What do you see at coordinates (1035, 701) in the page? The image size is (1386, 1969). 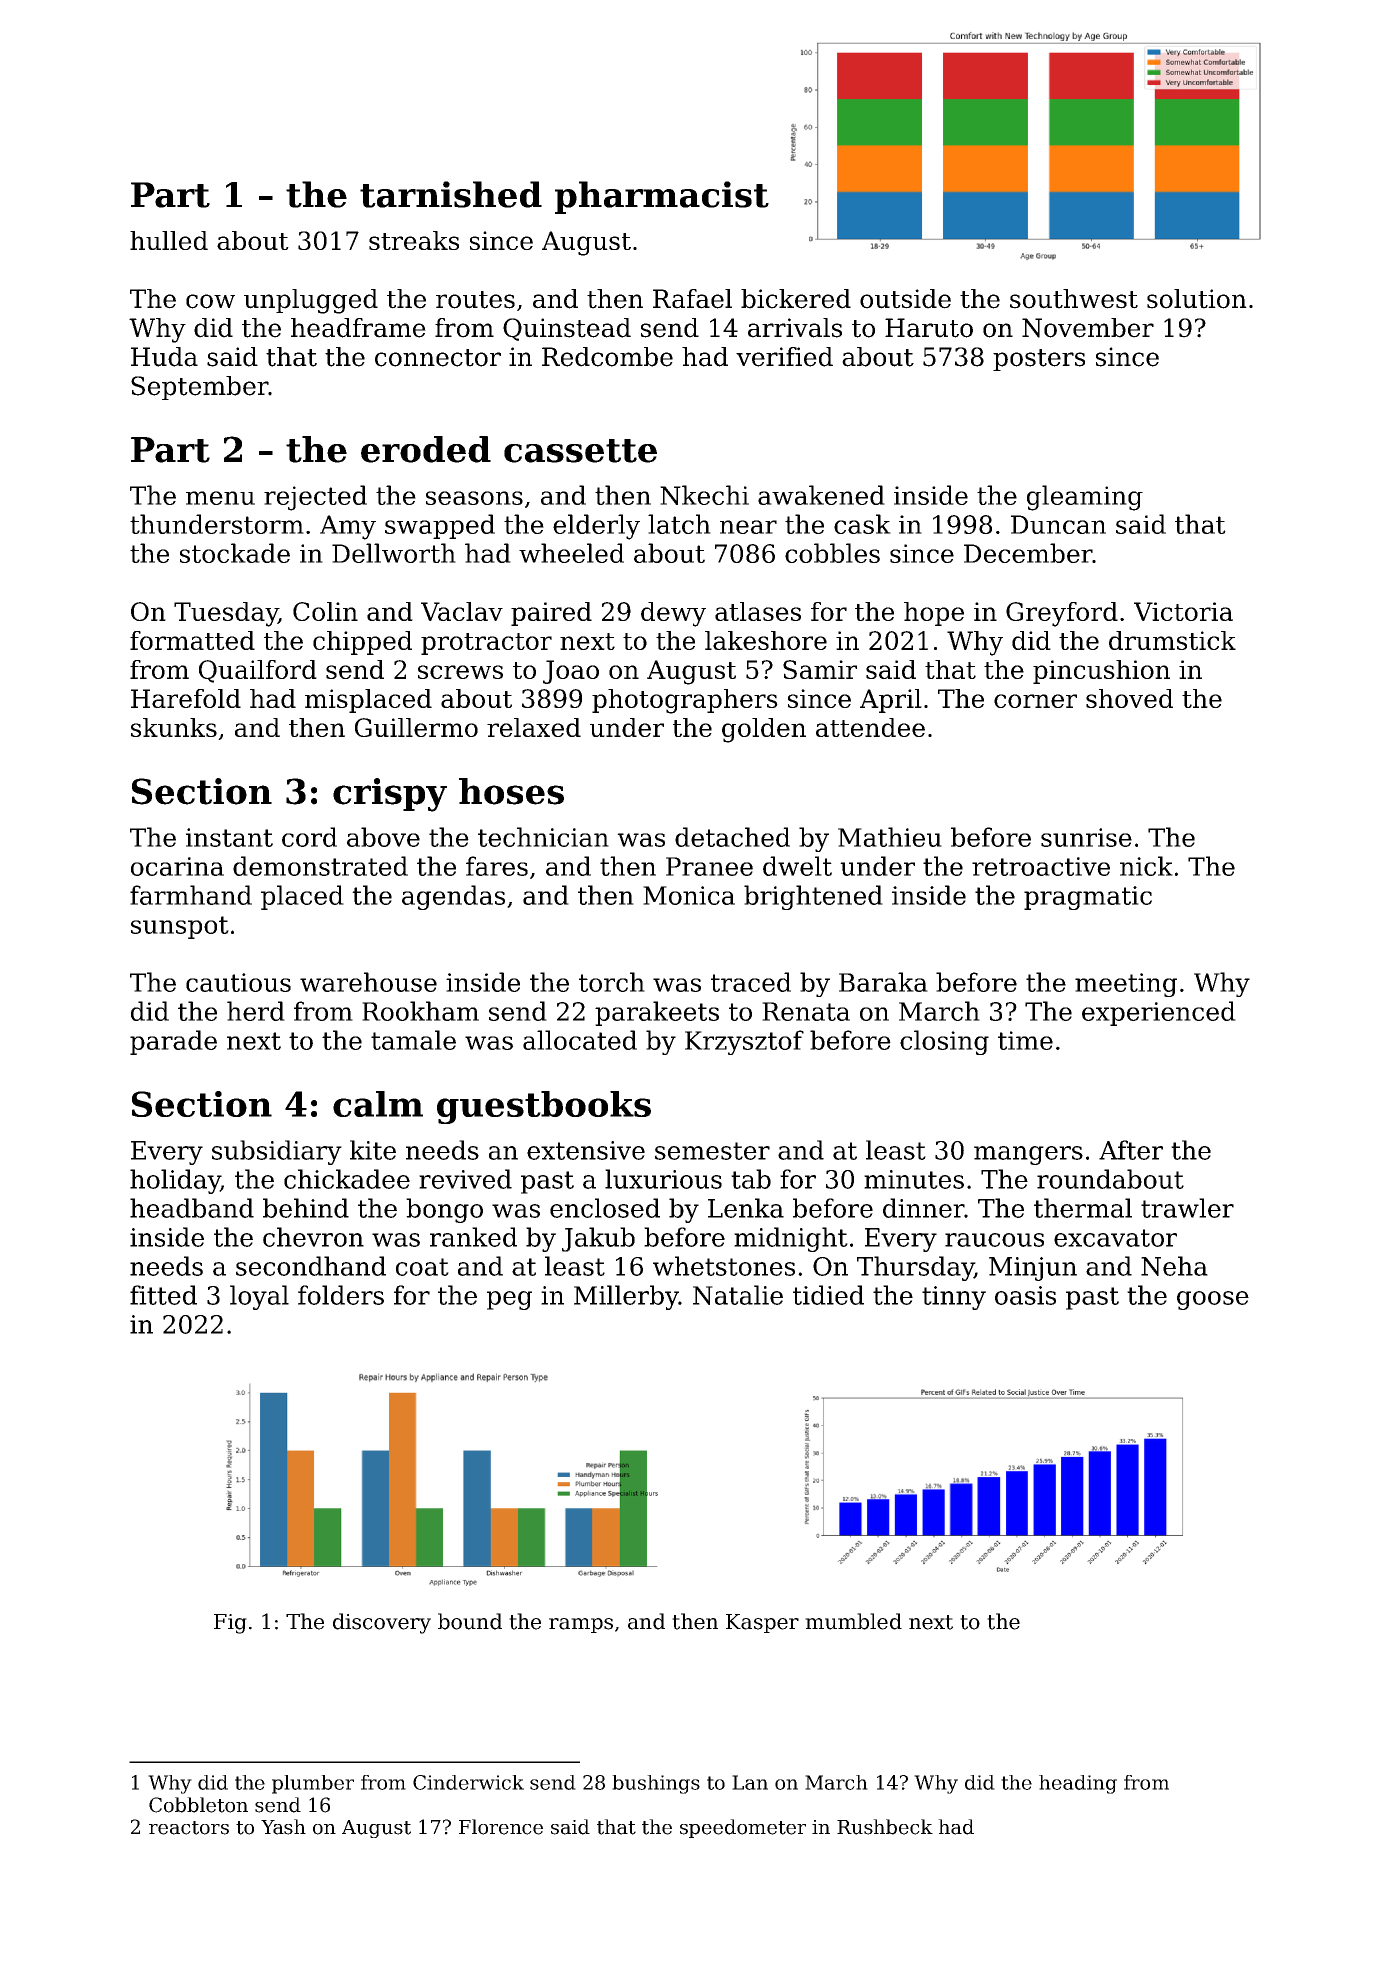 I see `corner` at bounding box center [1035, 701].
